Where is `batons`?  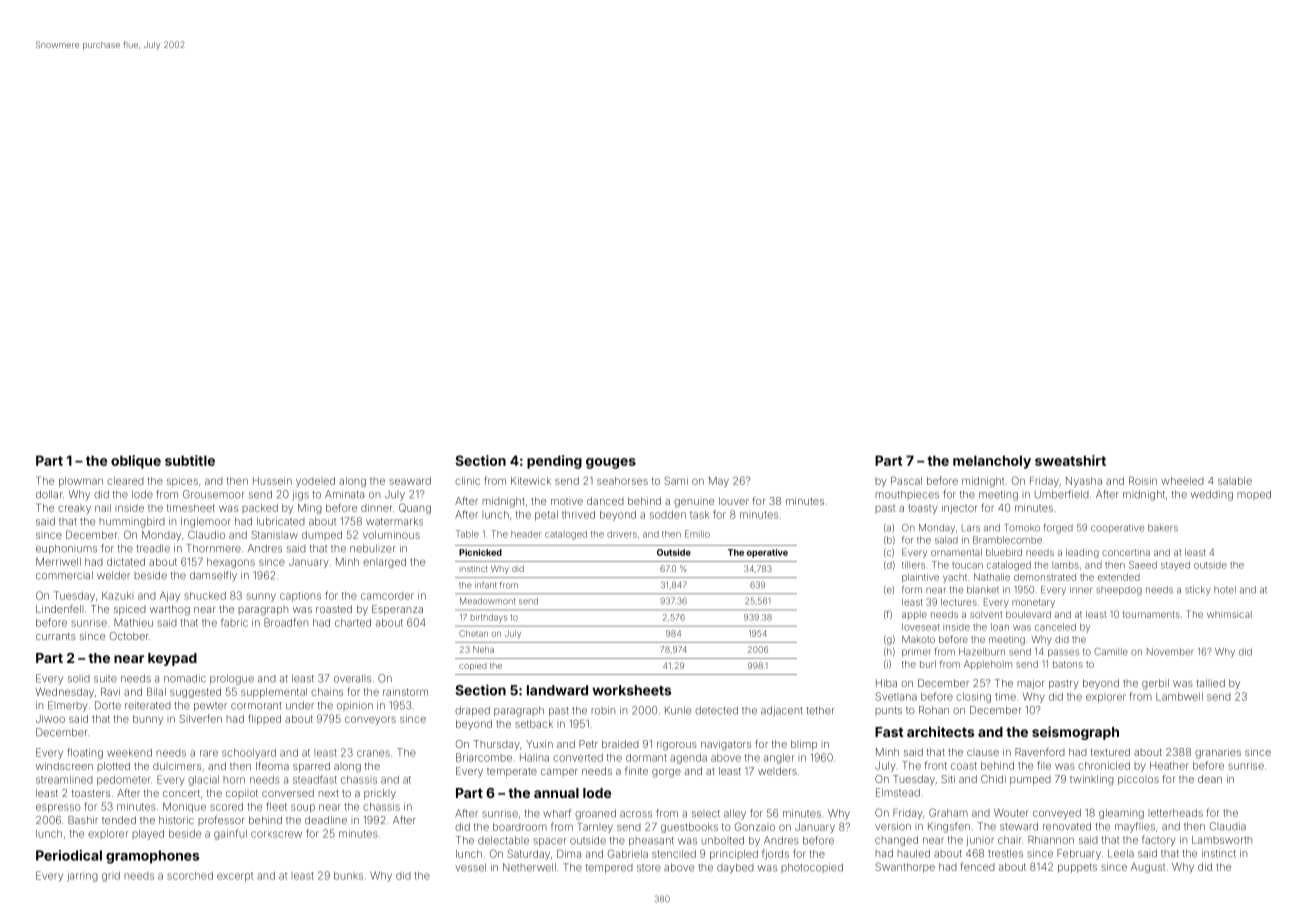
batons is located at coordinates (1068, 664).
